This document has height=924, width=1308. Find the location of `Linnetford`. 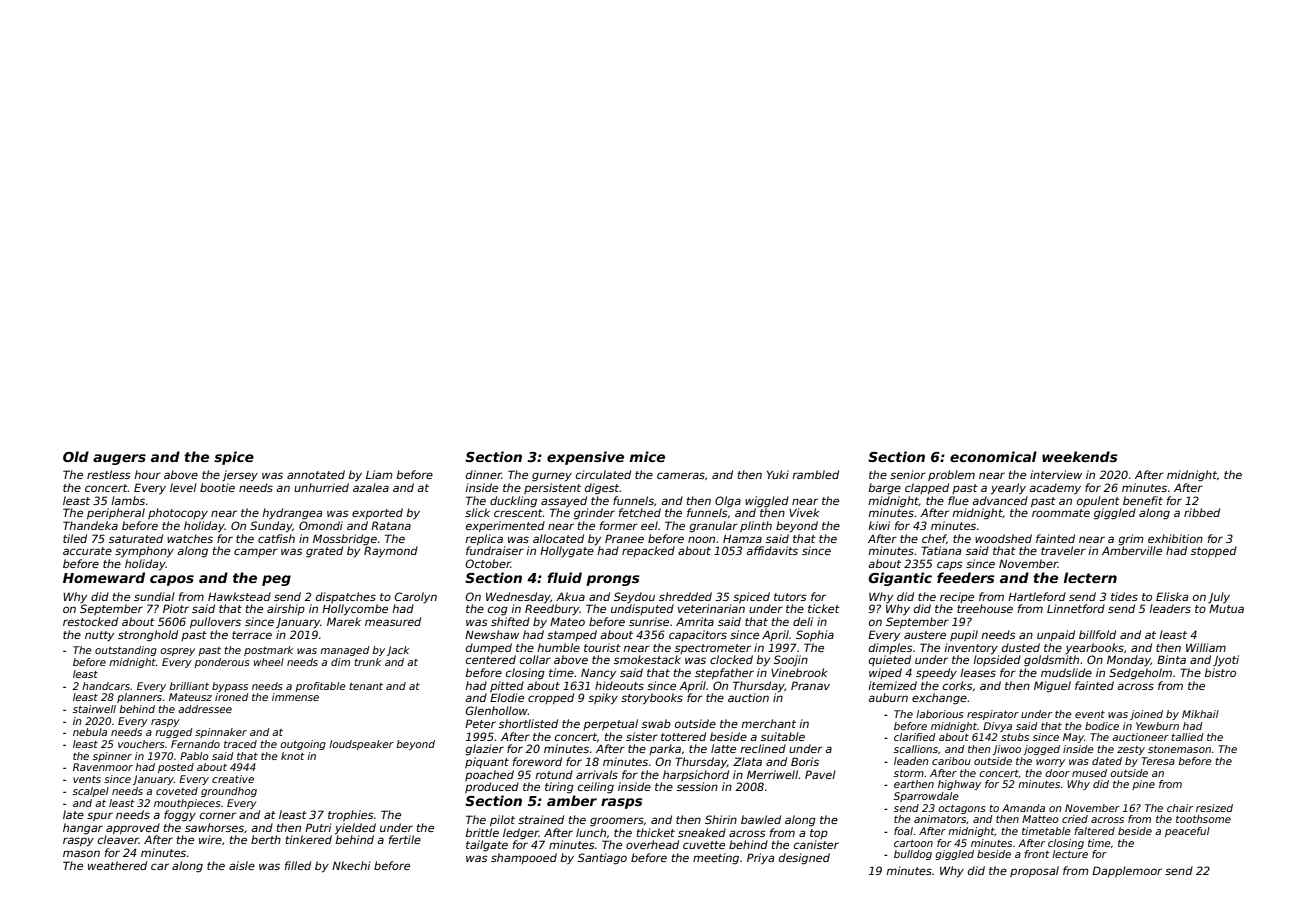

Linnetford is located at coordinates (1076, 608).
